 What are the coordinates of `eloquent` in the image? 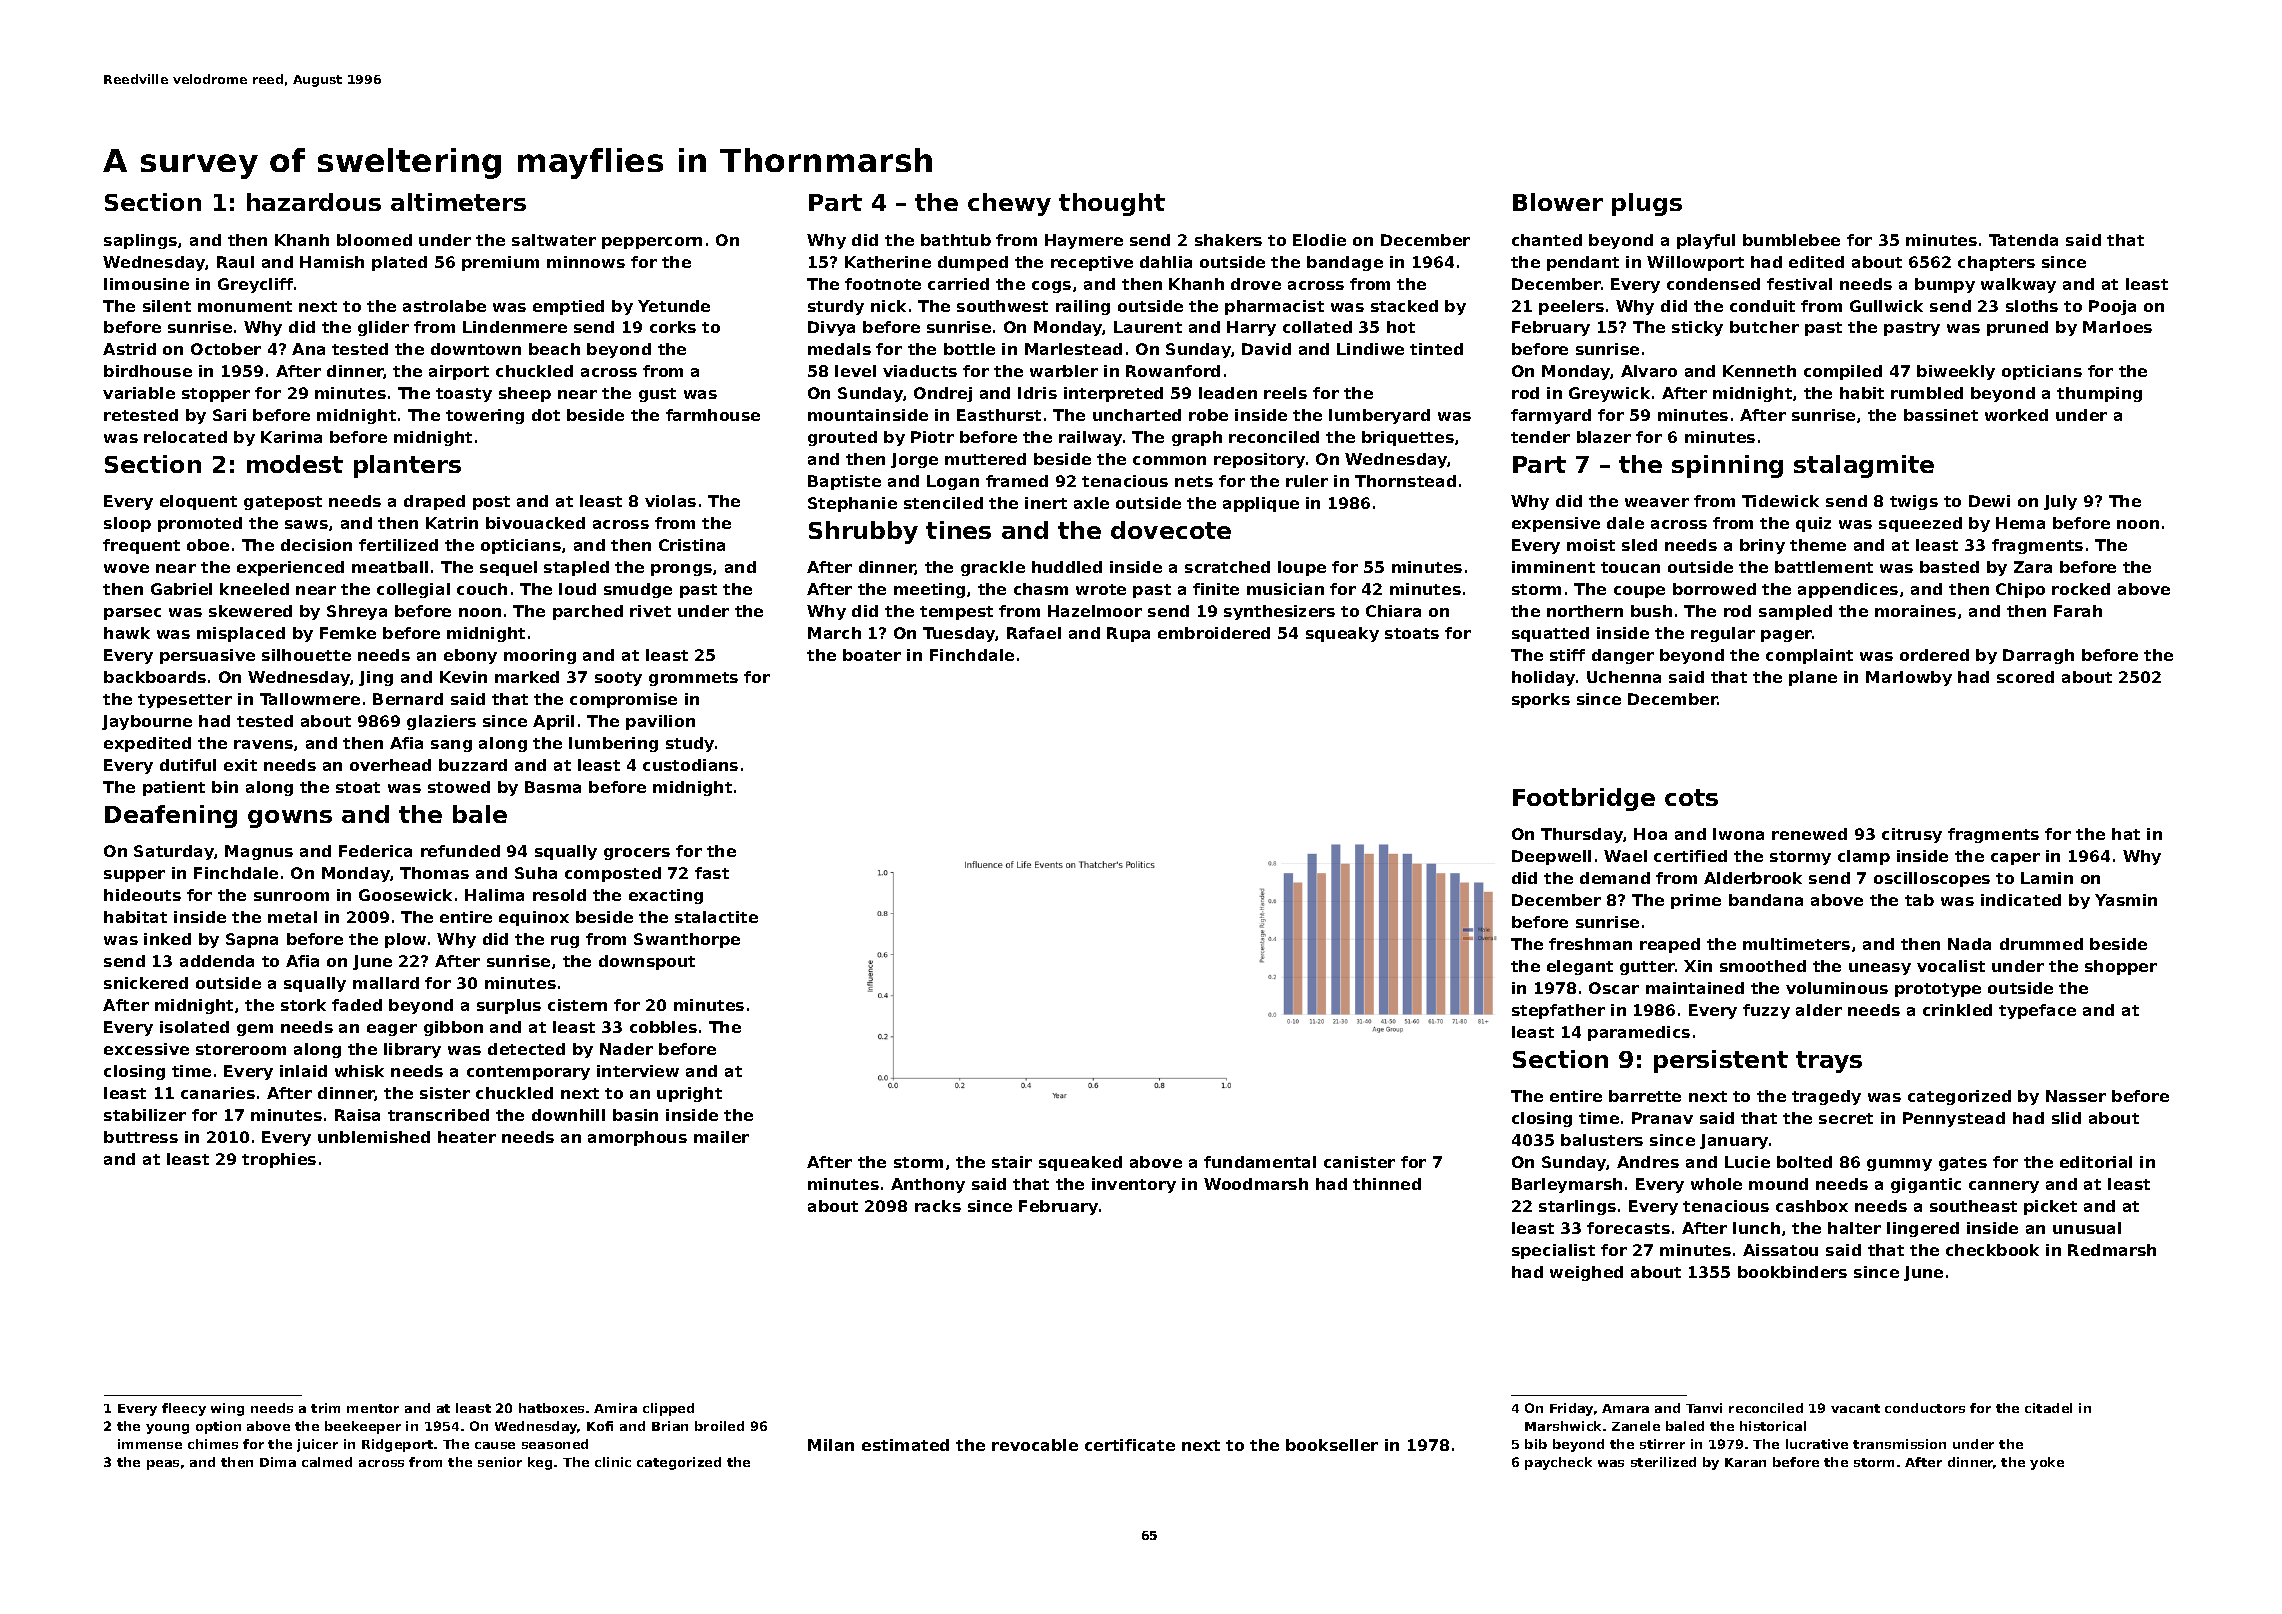 It's located at (198, 502).
